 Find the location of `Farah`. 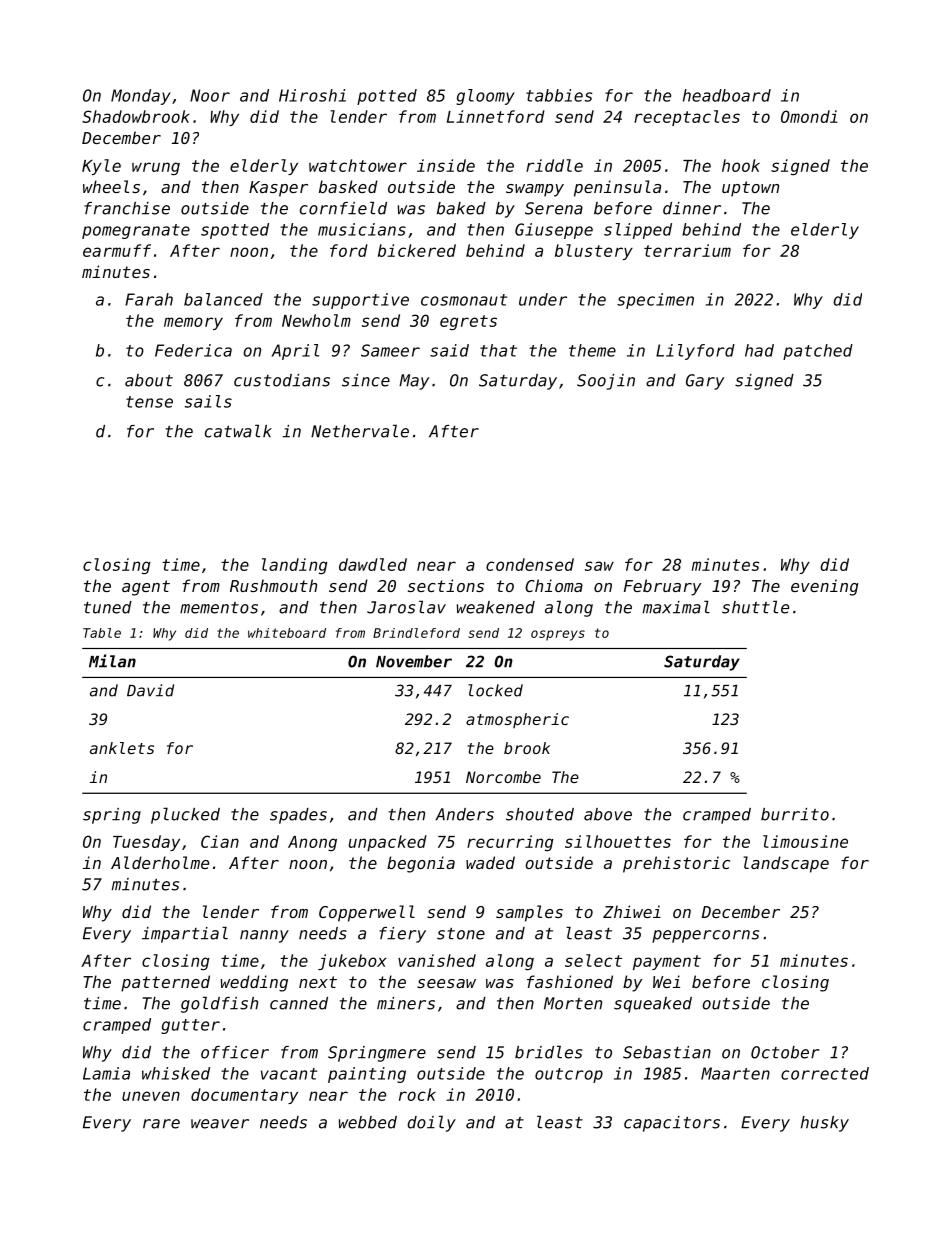

Farah is located at coordinates (149, 299).
